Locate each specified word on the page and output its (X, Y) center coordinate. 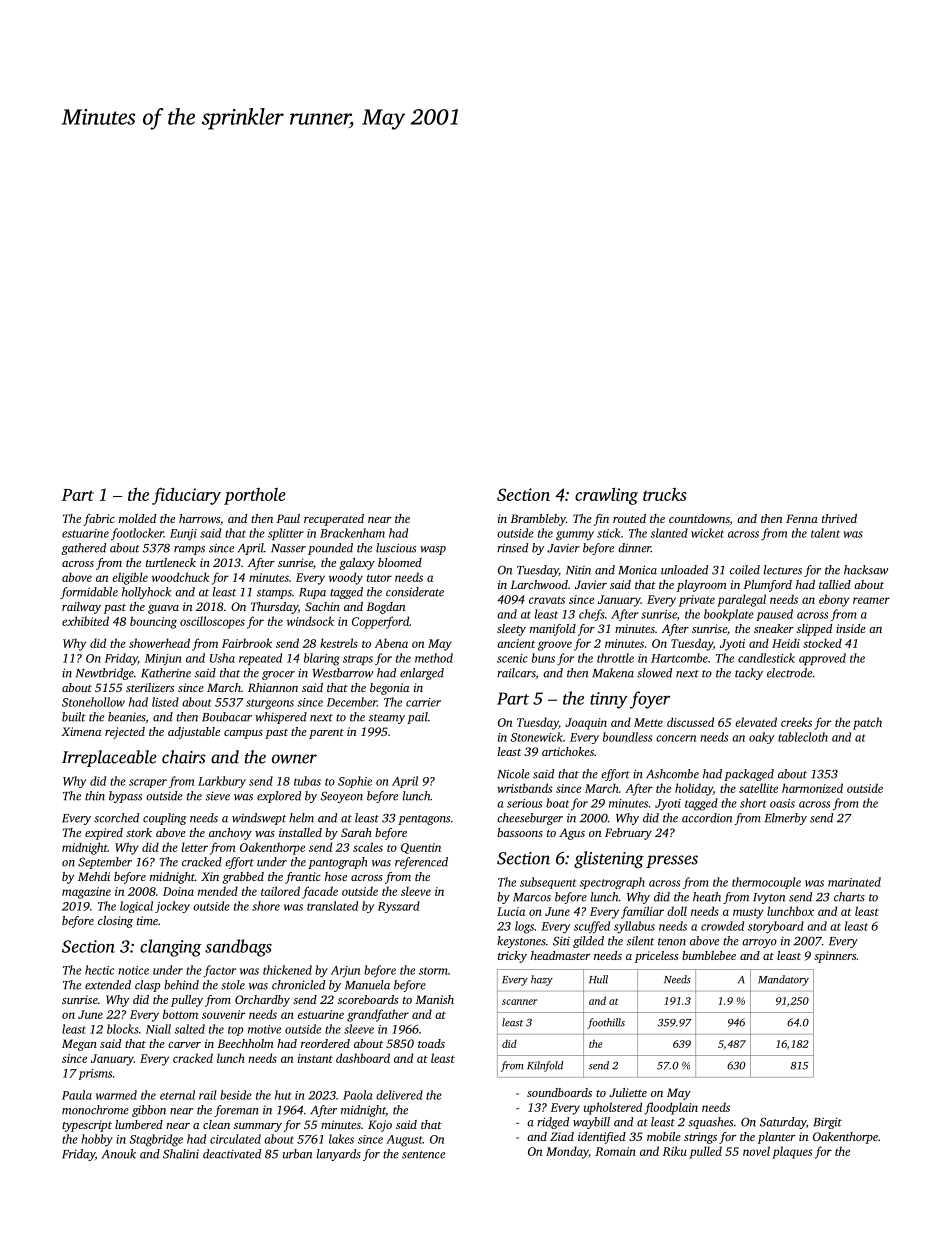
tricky (512, 957)
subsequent (548, 883)
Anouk (119, 1154)
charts (849, 897)
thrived (839, 518)
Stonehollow (93, 702)
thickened (287, 970)
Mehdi (94, 876)
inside (851, 628)
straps (358, 660)
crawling (606, 496)
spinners (835, 957)
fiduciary (186, 496)
